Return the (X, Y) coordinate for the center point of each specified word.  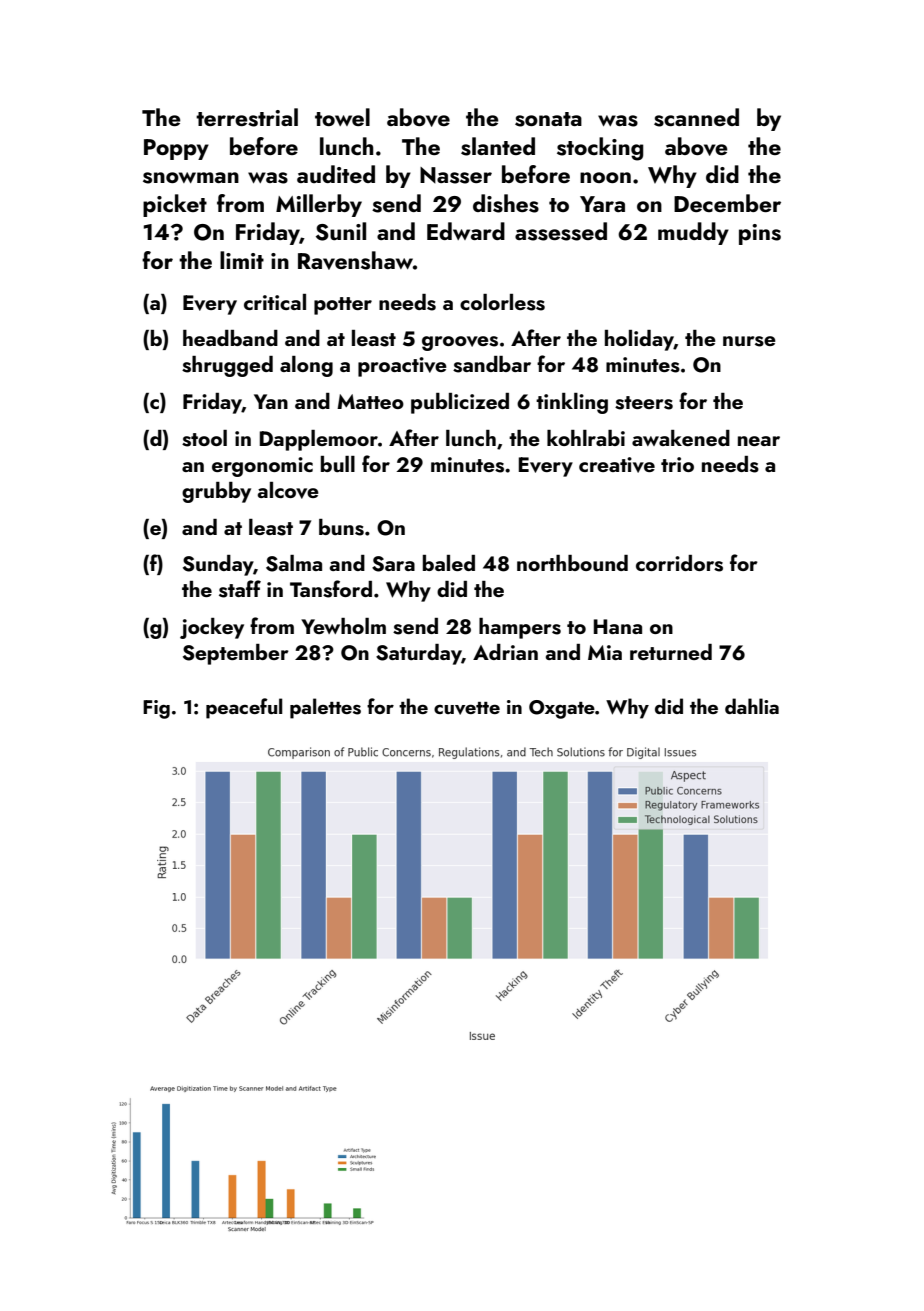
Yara (602, 204)
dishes (506, 203)
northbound (572, 563)
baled (449, 563)
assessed (561, 231)
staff (240, 589)
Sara (393, 564)
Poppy (176, 149)
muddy (693, 233)
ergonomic (262, 467)
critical (275, 302)
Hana (618, 626)
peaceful (244, 708)
